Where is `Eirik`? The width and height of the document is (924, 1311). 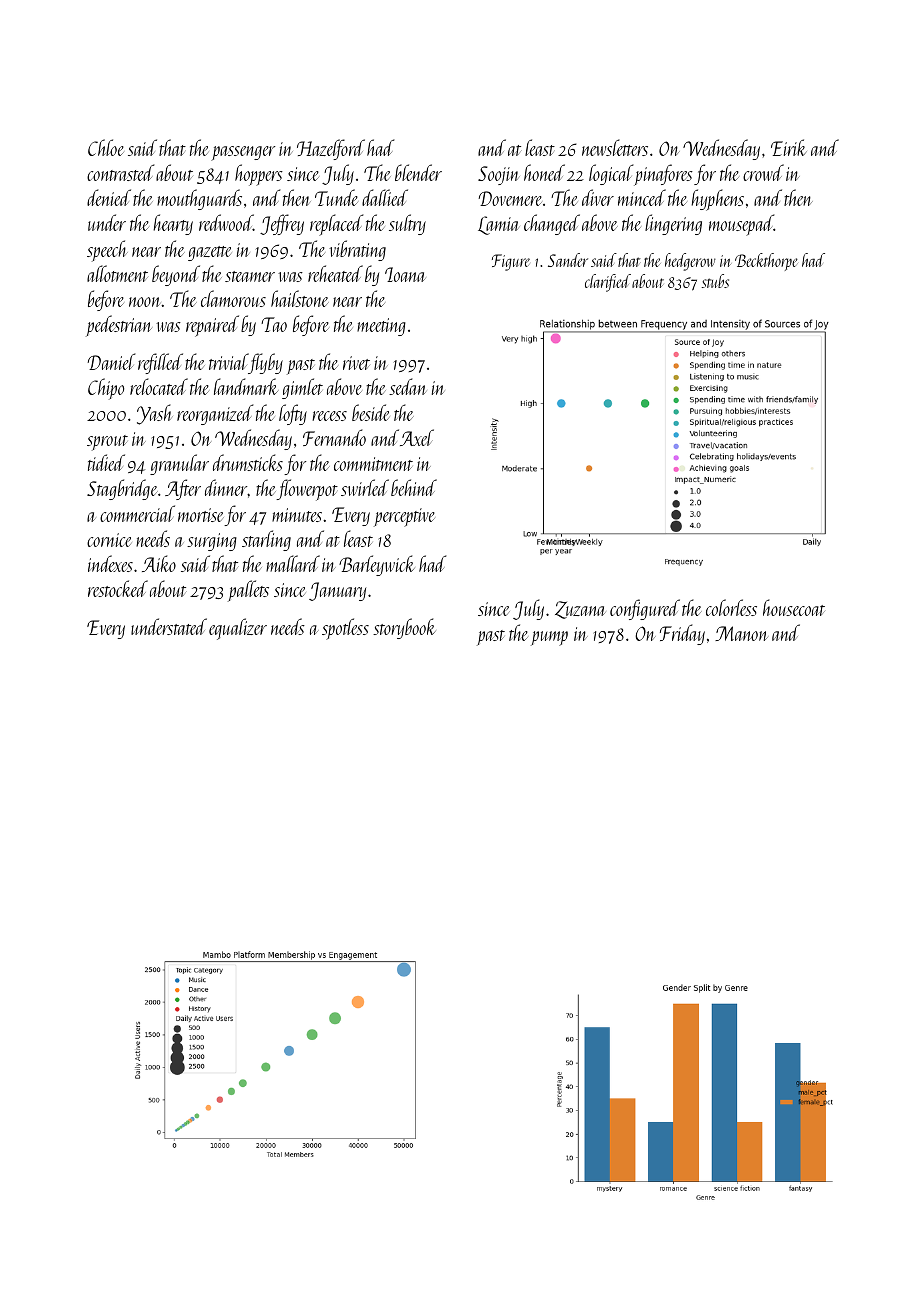
Eirik is located at coordinates (789, 147).
